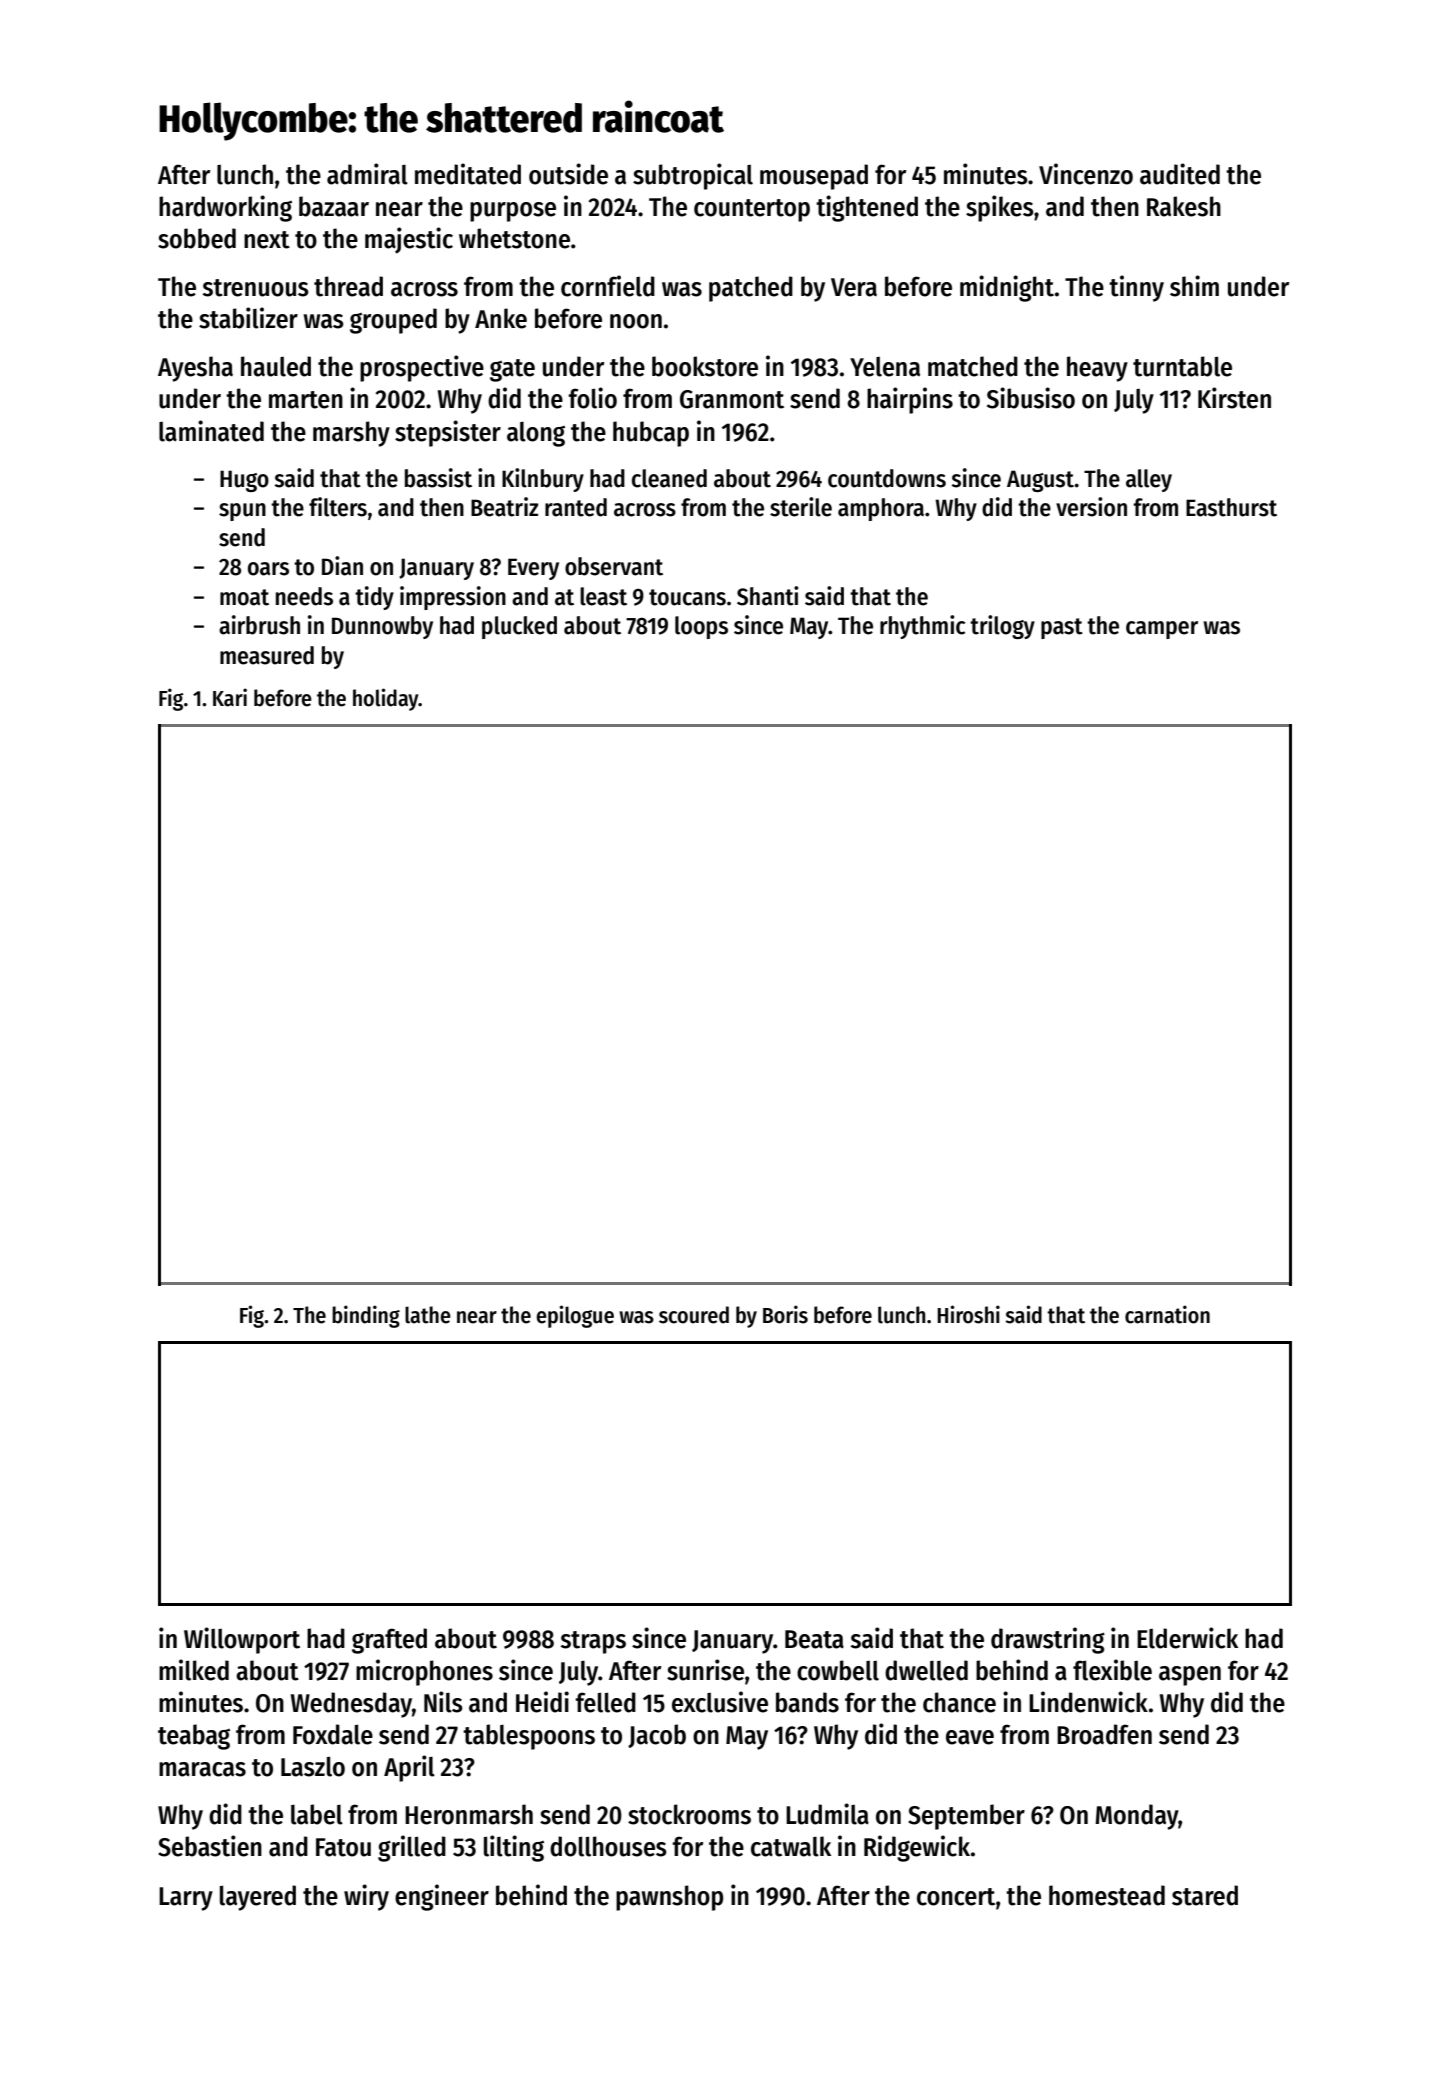 The height and width of the page is (2100, 1450). Describe the element at coordinates (693, 176) in the page. I see `subtropical` at that location.
